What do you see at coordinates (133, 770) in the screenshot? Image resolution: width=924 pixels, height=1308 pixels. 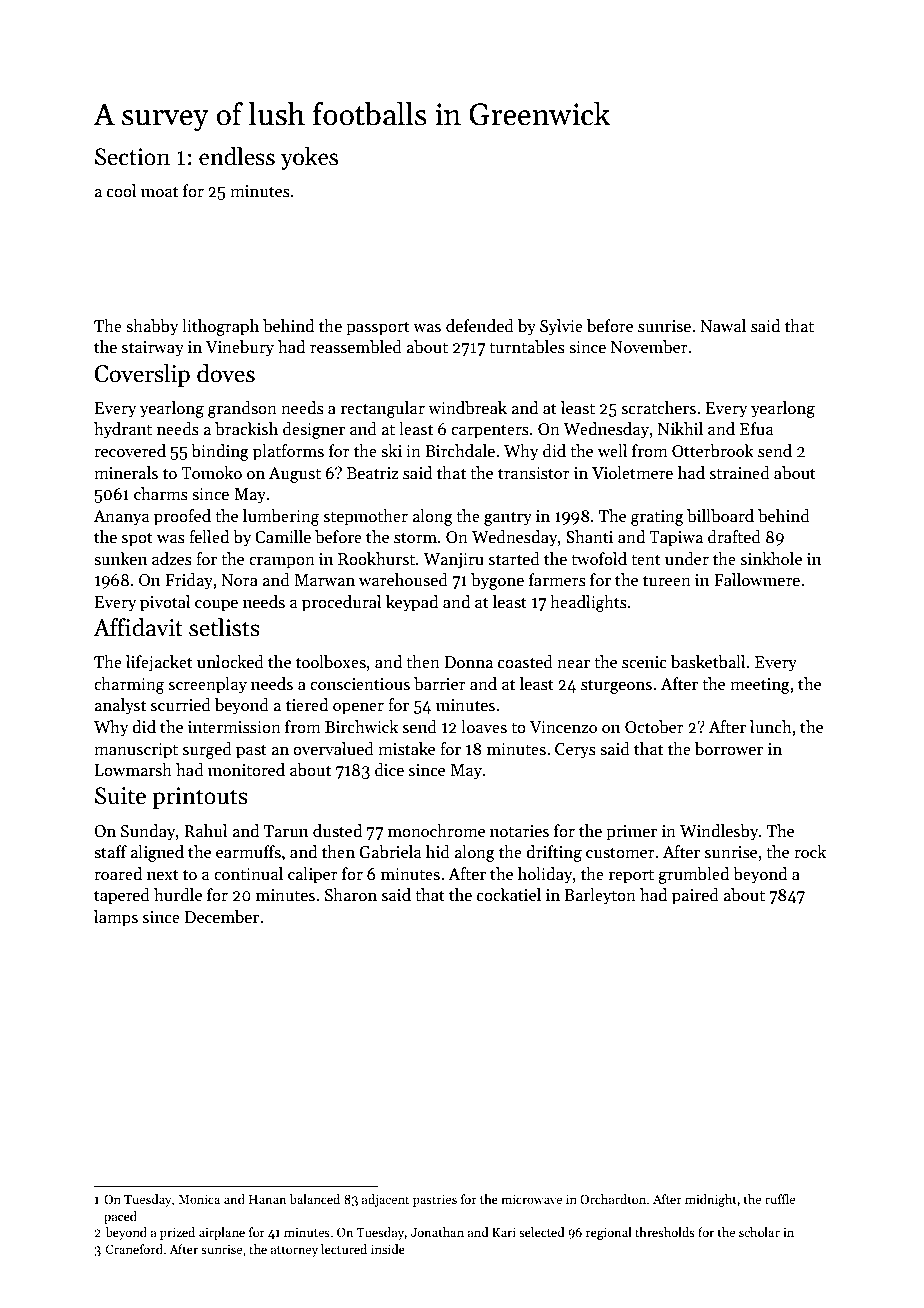 I see `Lowmarsh` at bounding box center [133, 770].
